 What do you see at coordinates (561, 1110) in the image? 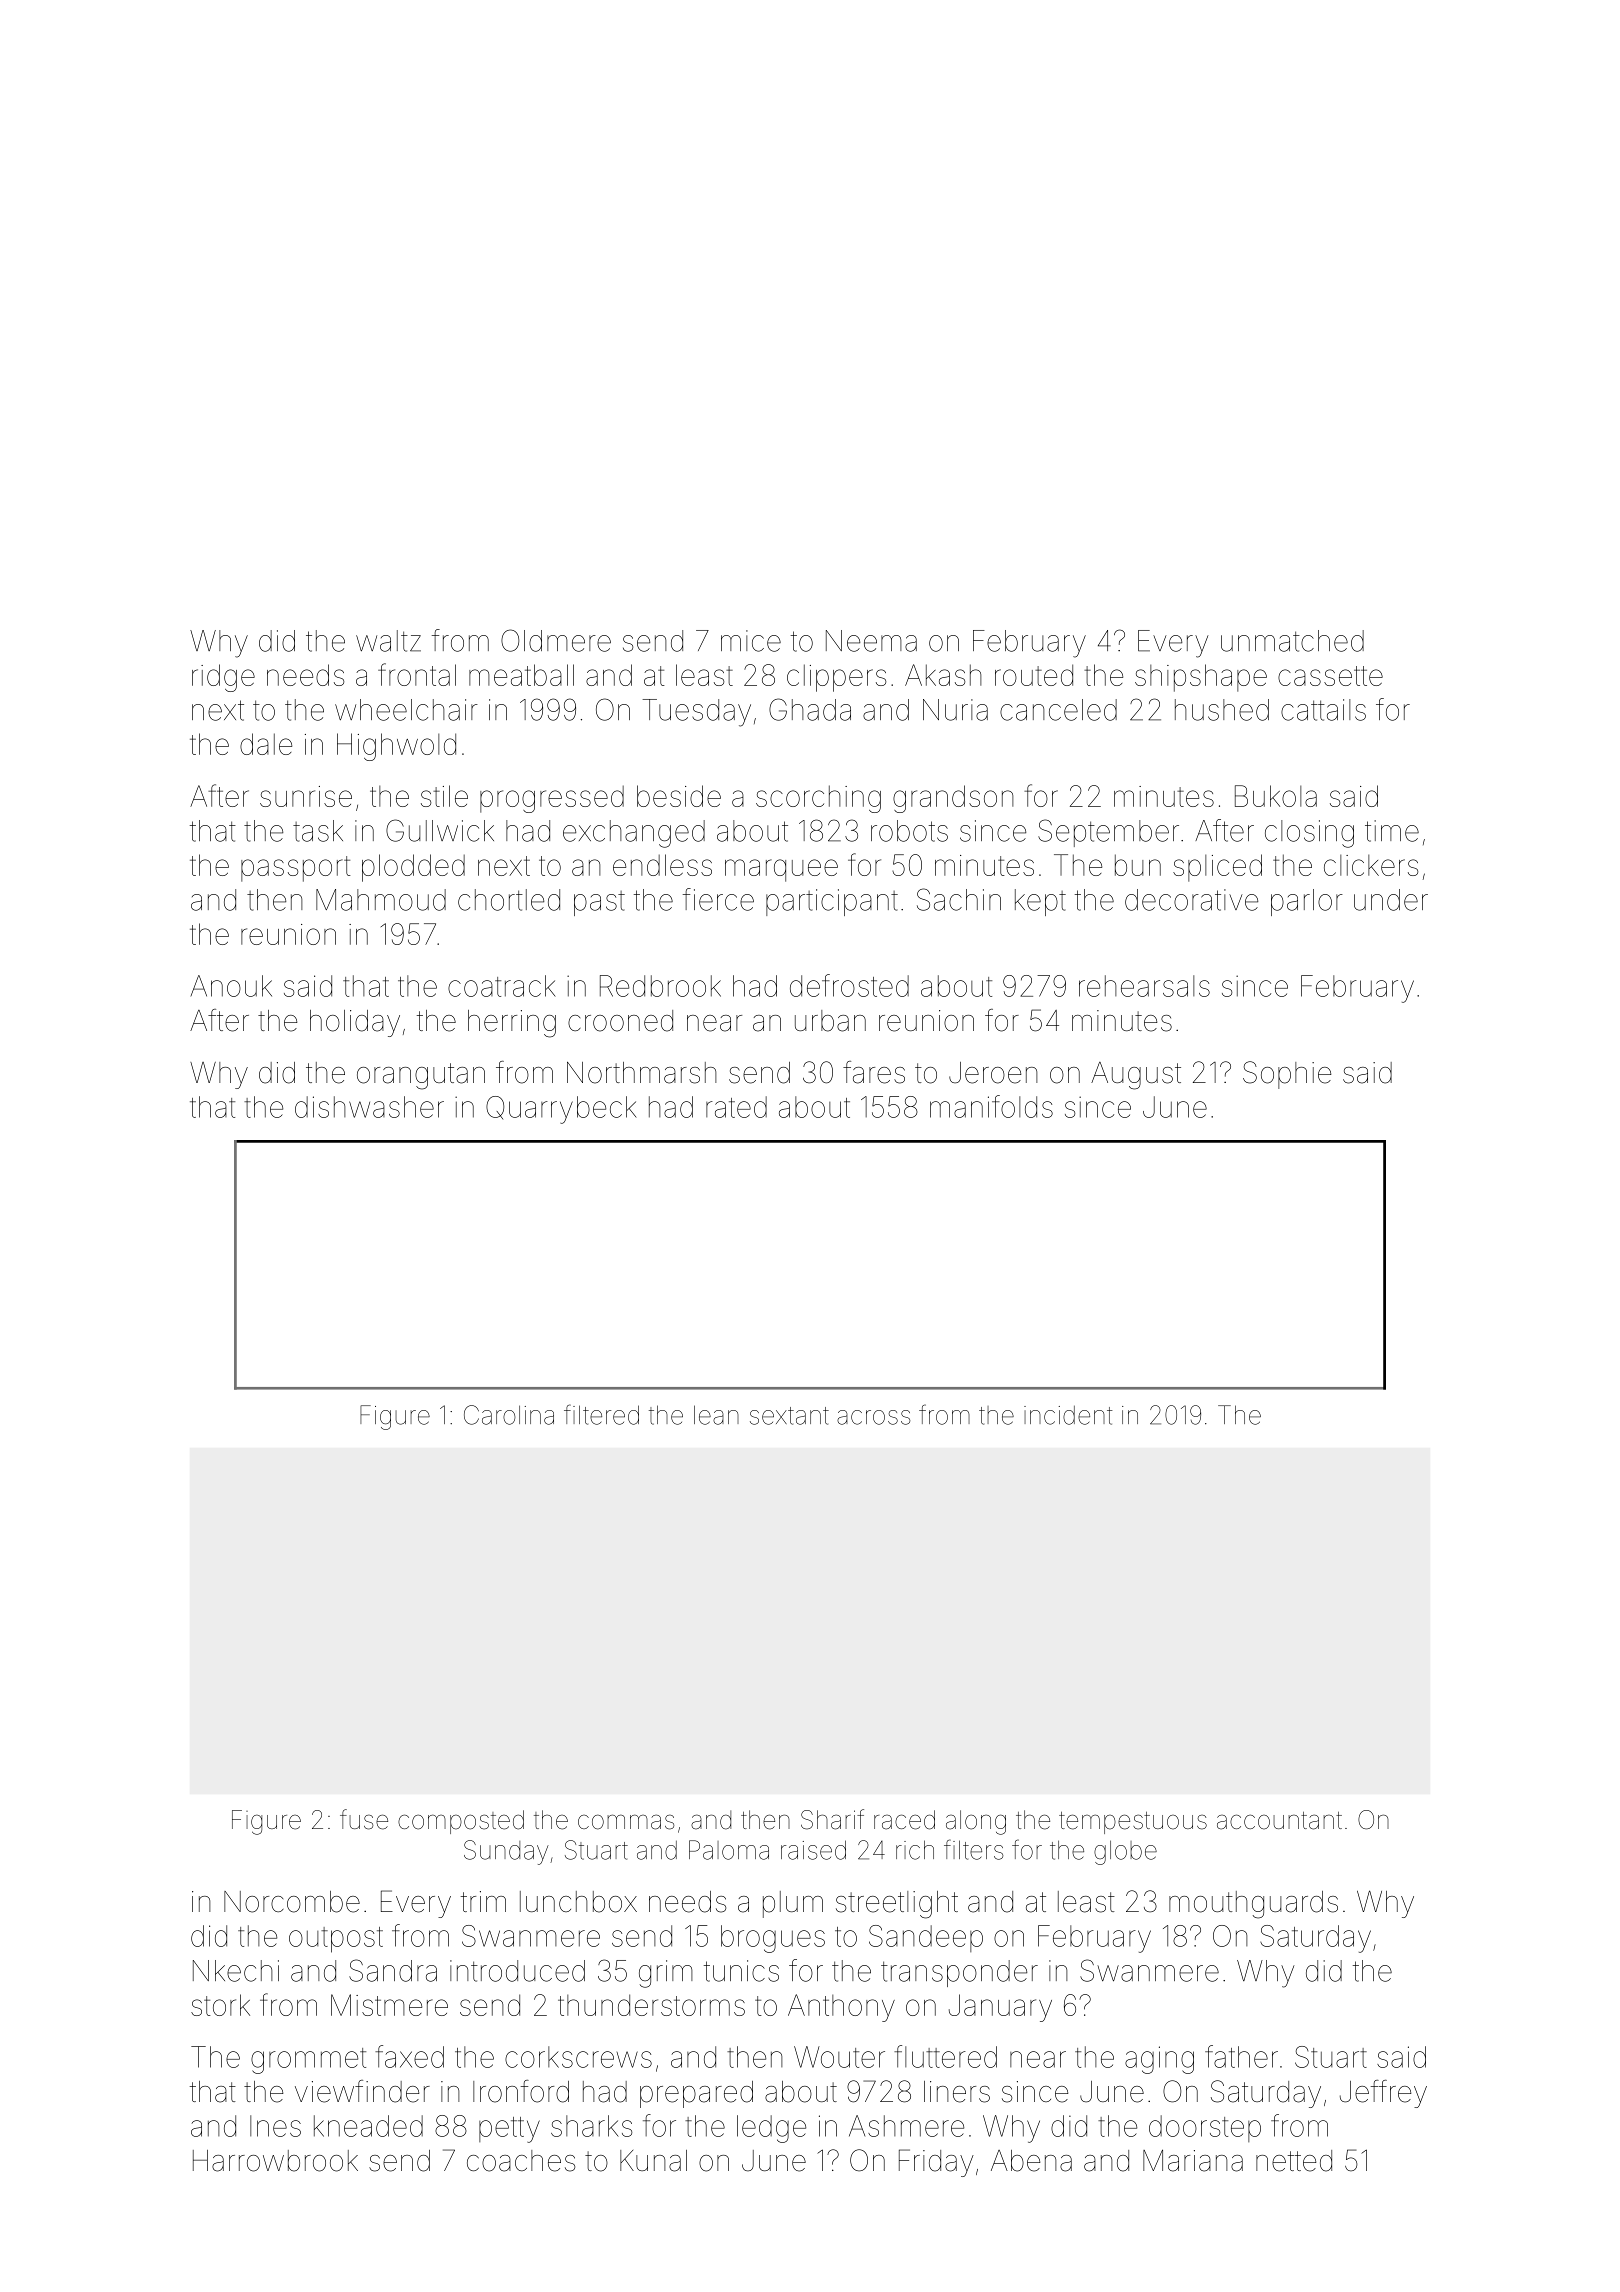
I see `Quarrybeck` at bounding box center [561, 1110].
